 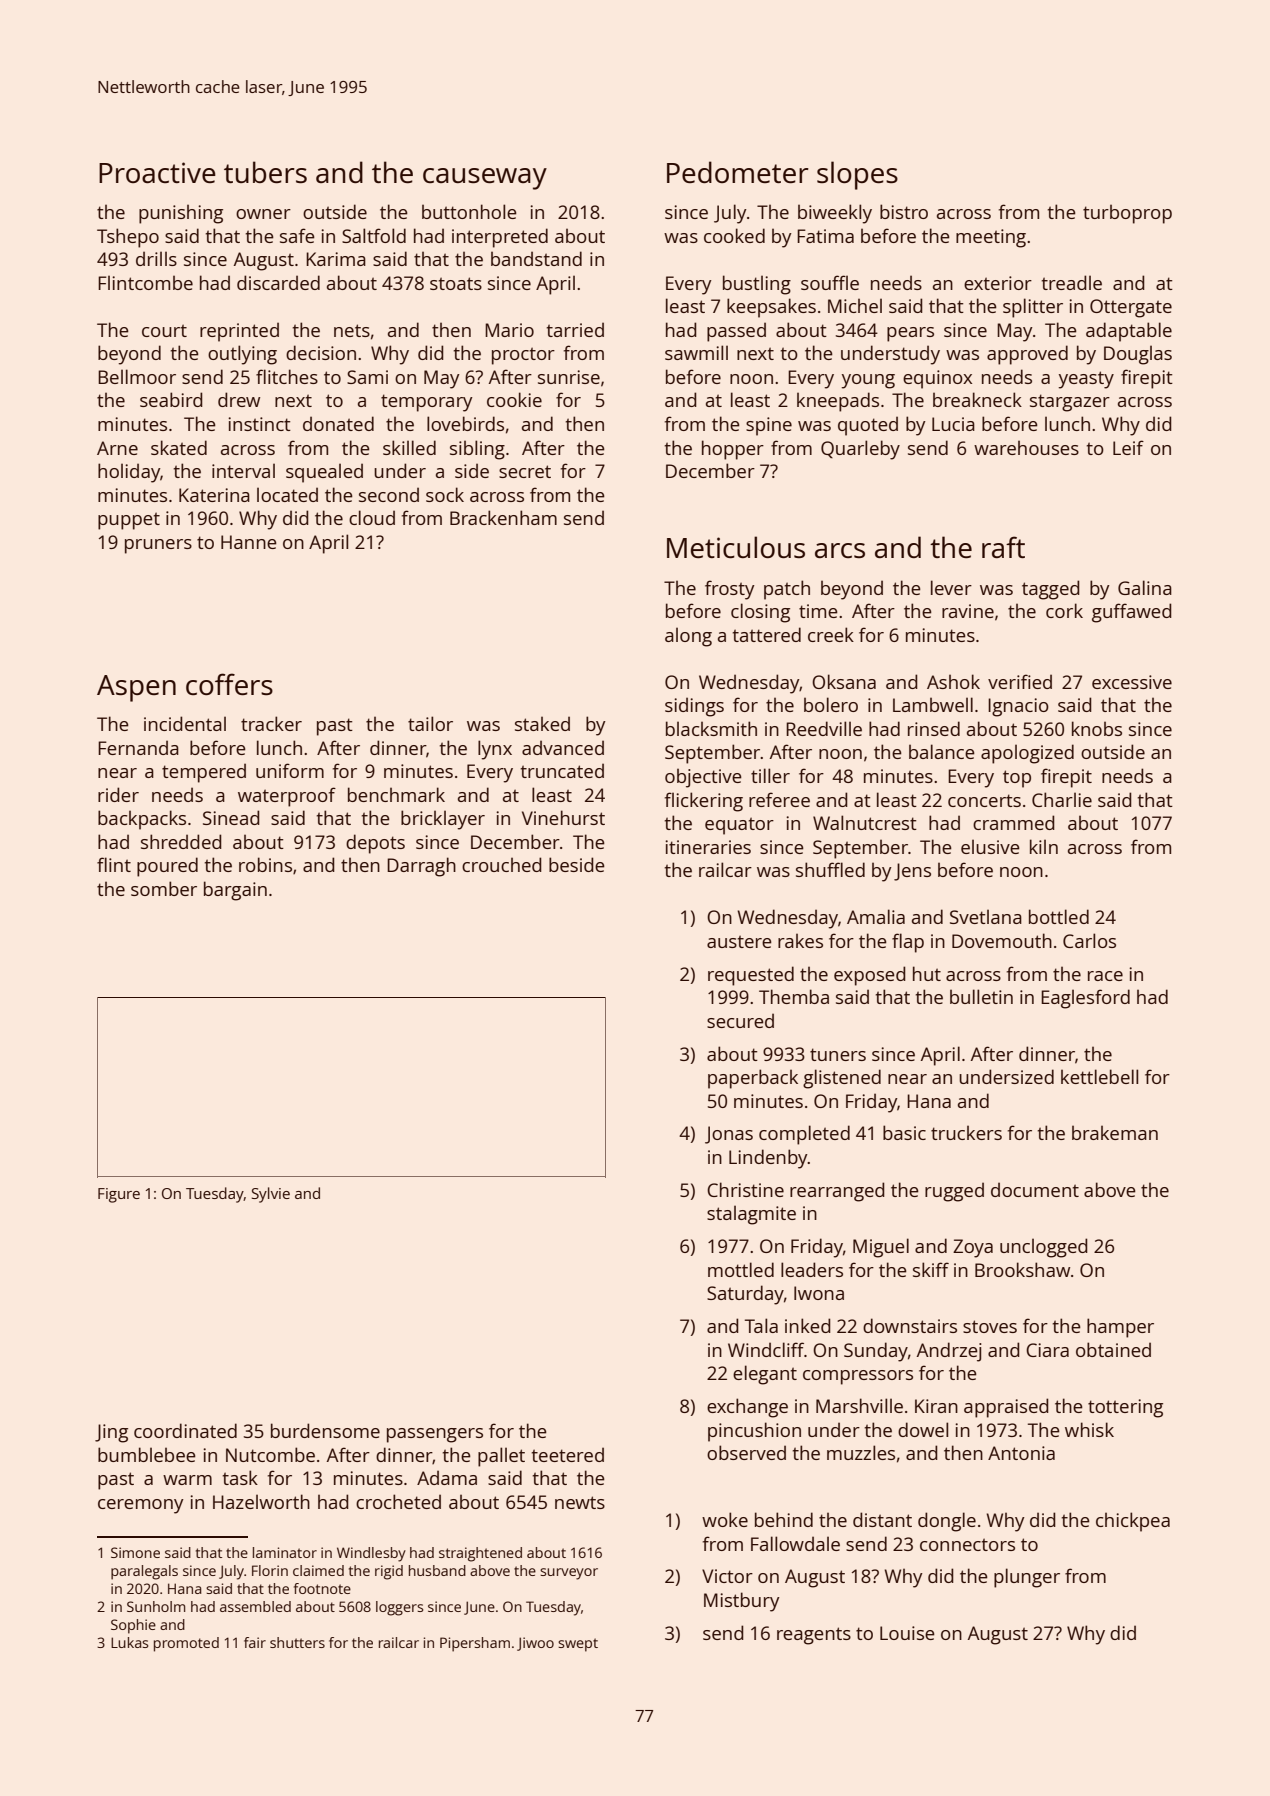 What do you see at coordinates (844, 681) in the image?
I see `Oksana` at bounding box center [844, 681].
